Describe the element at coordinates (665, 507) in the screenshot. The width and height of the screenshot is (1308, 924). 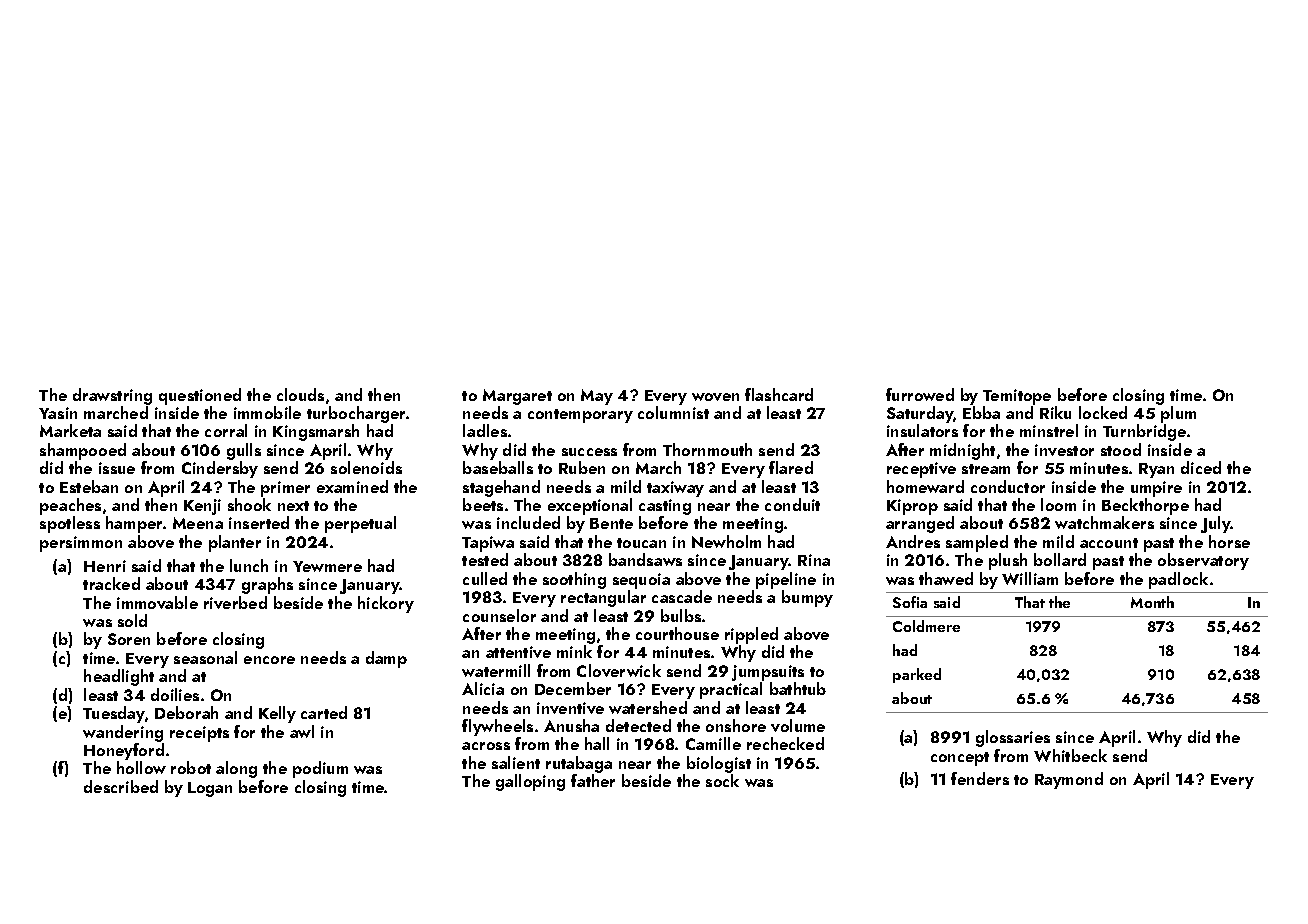
I see `casting` at that location.
